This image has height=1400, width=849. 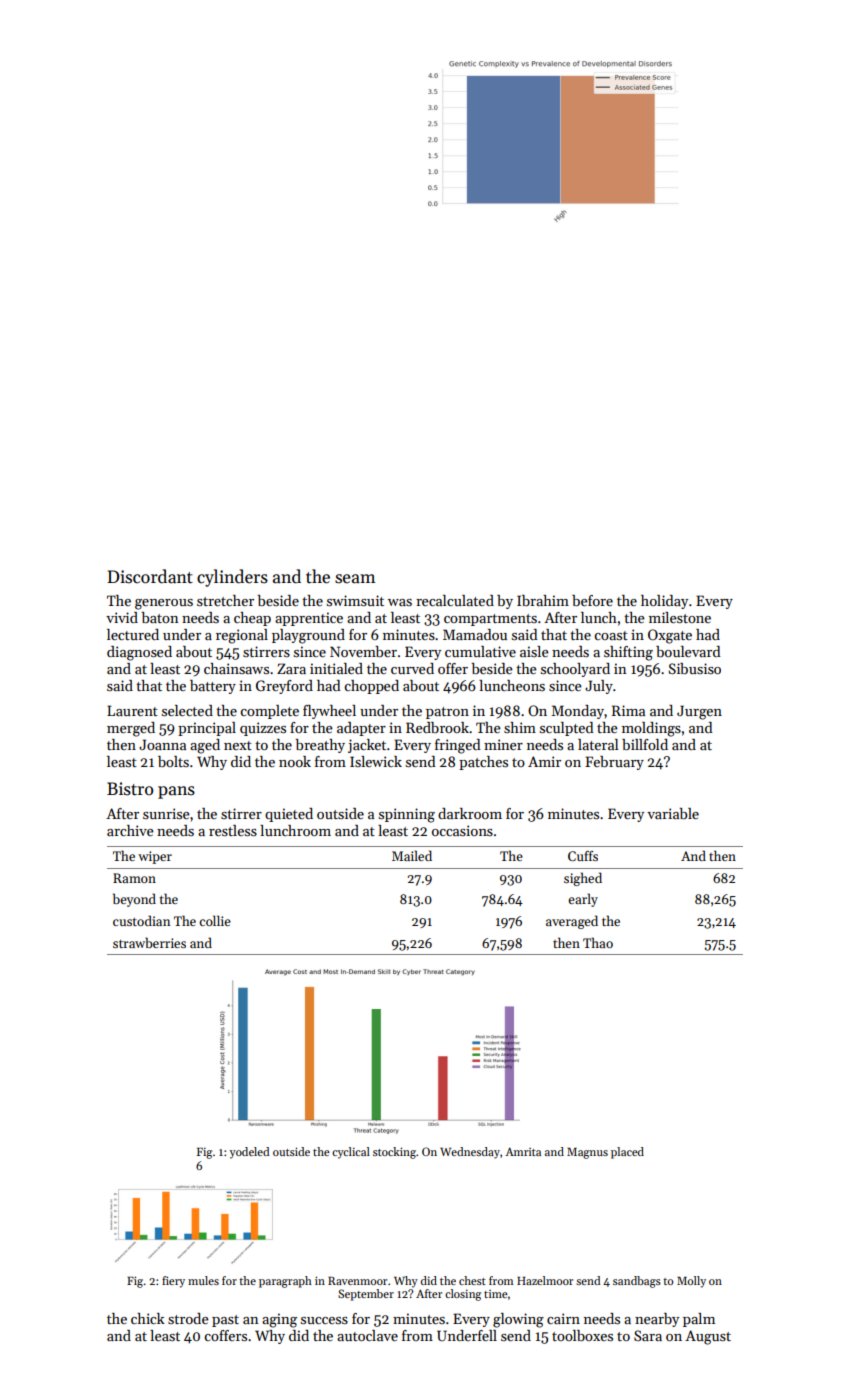 What do you see at coordinates (523, 1152) in the image?
I see `Amrita` at bounding box center [523, 1152].
